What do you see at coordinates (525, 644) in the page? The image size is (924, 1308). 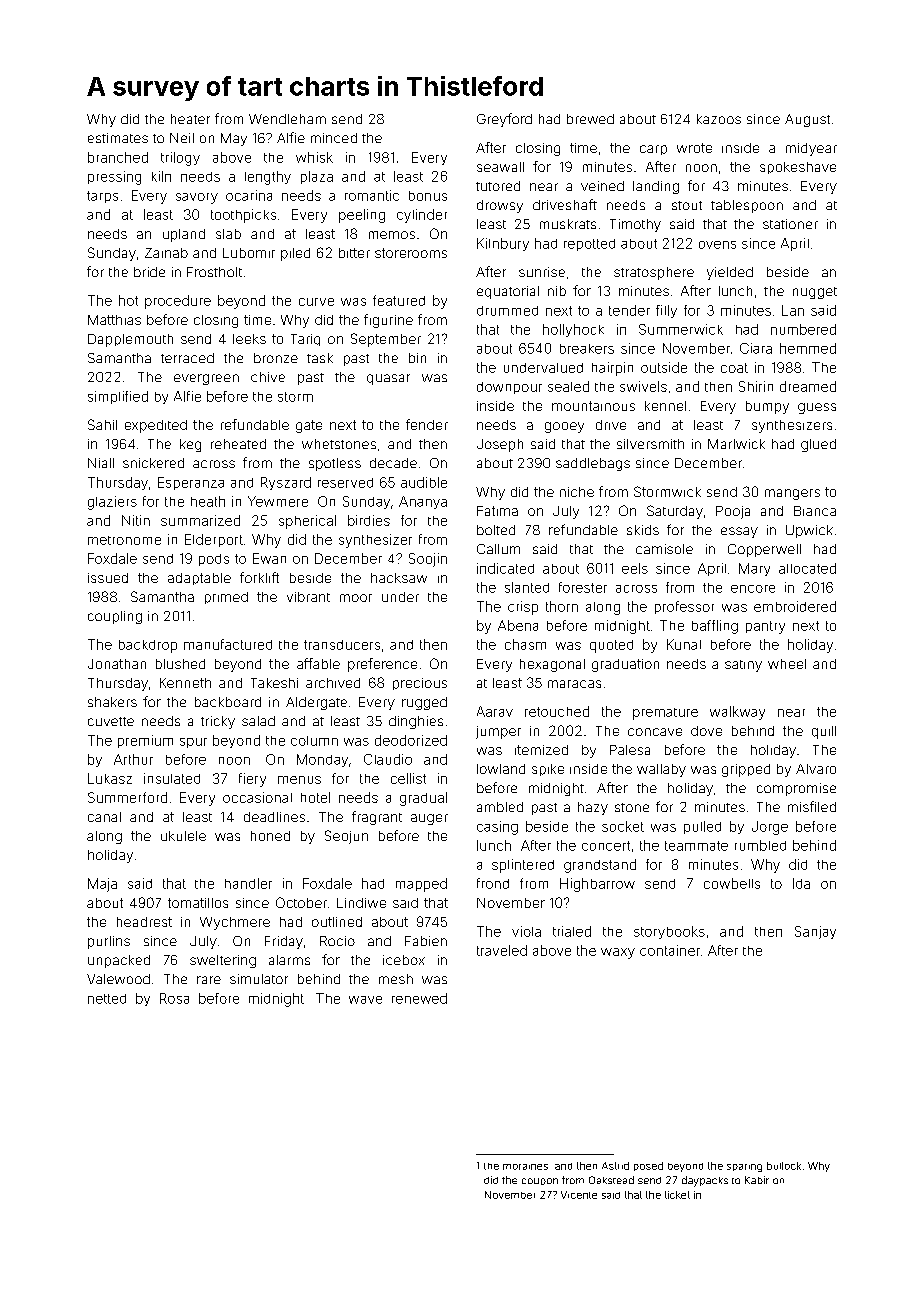 I see `chasm` at bounding box center [525, 644].
